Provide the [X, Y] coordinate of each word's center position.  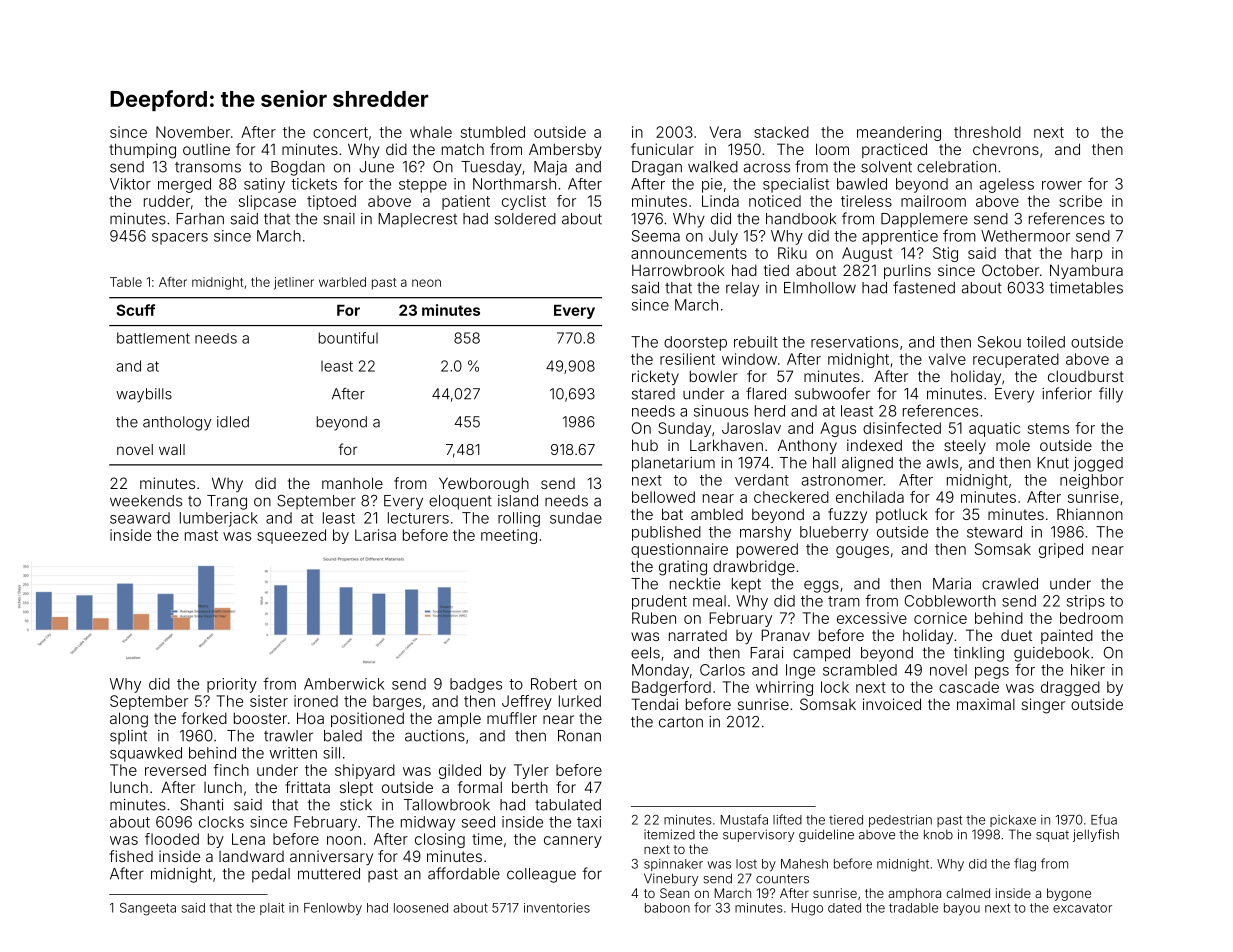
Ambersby [565, 150]
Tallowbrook [447, 805]
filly [1111, 395]
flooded [172, 839]
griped [1061, 550]
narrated [698, 635]
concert [340, 132]
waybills [144, 395]
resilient [687, 359]
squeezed [291, 536]
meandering [899, 133]
